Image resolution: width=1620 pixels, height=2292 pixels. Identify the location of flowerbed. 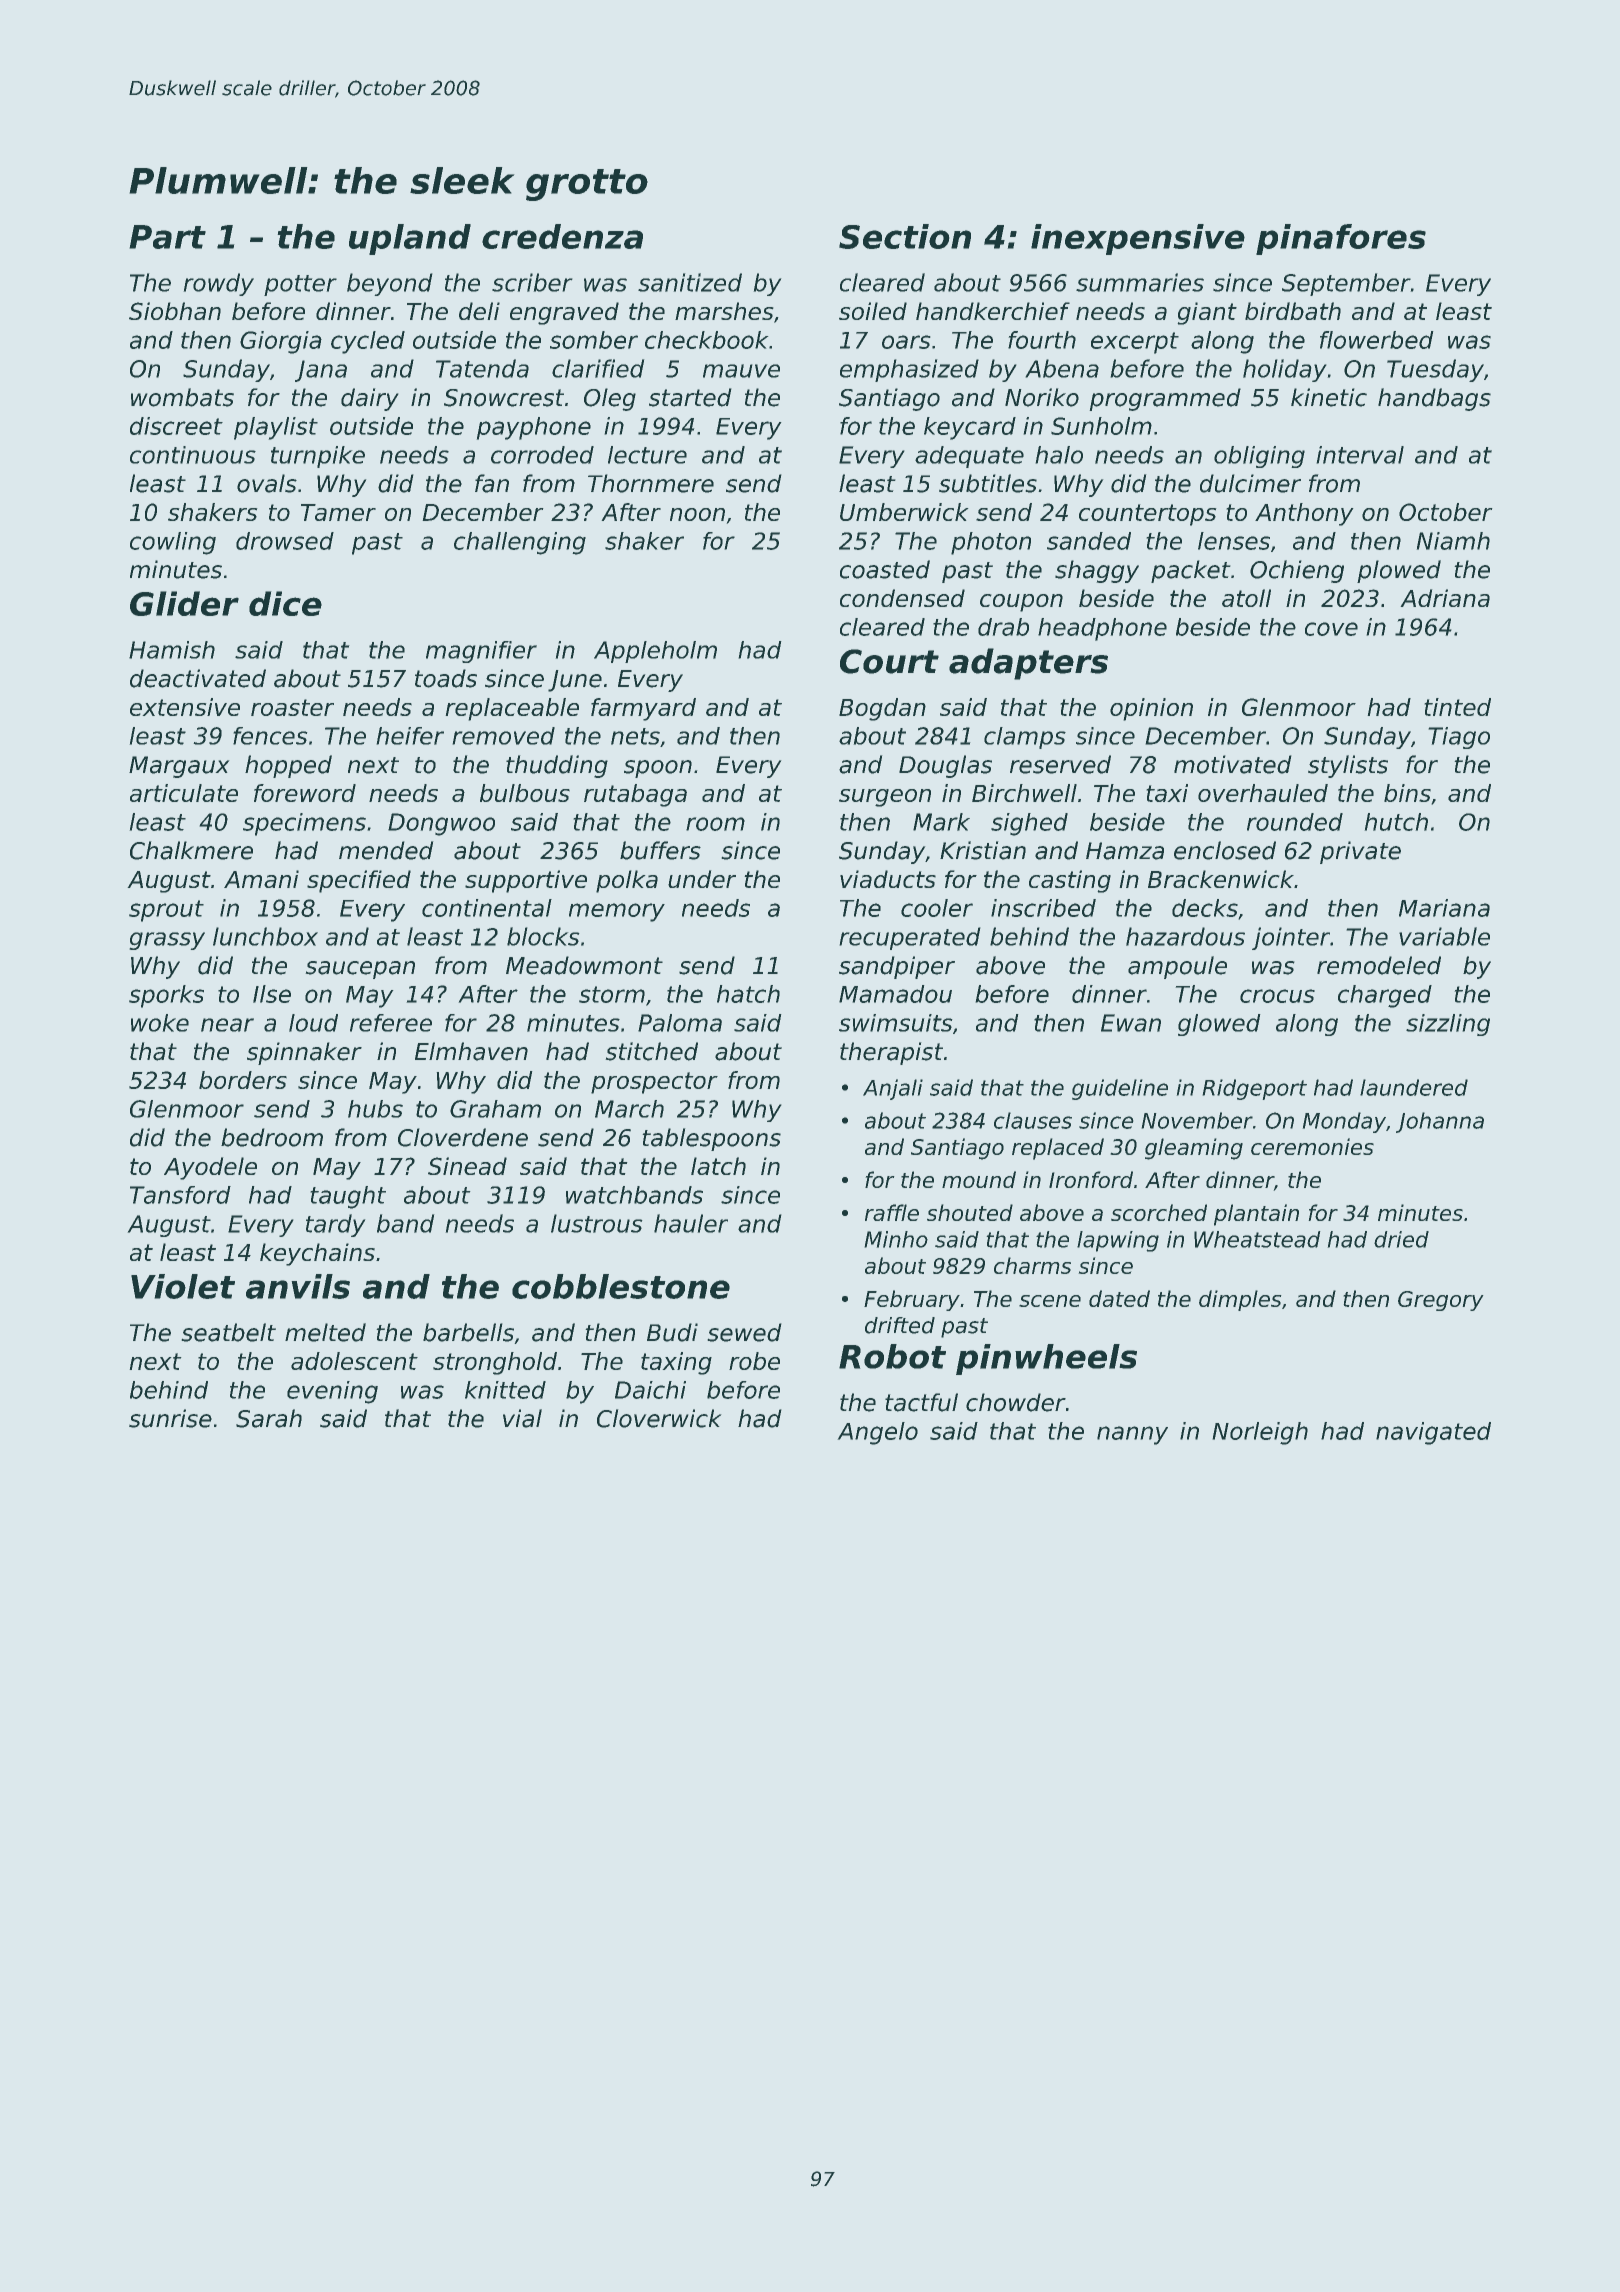
(1377, 340).
